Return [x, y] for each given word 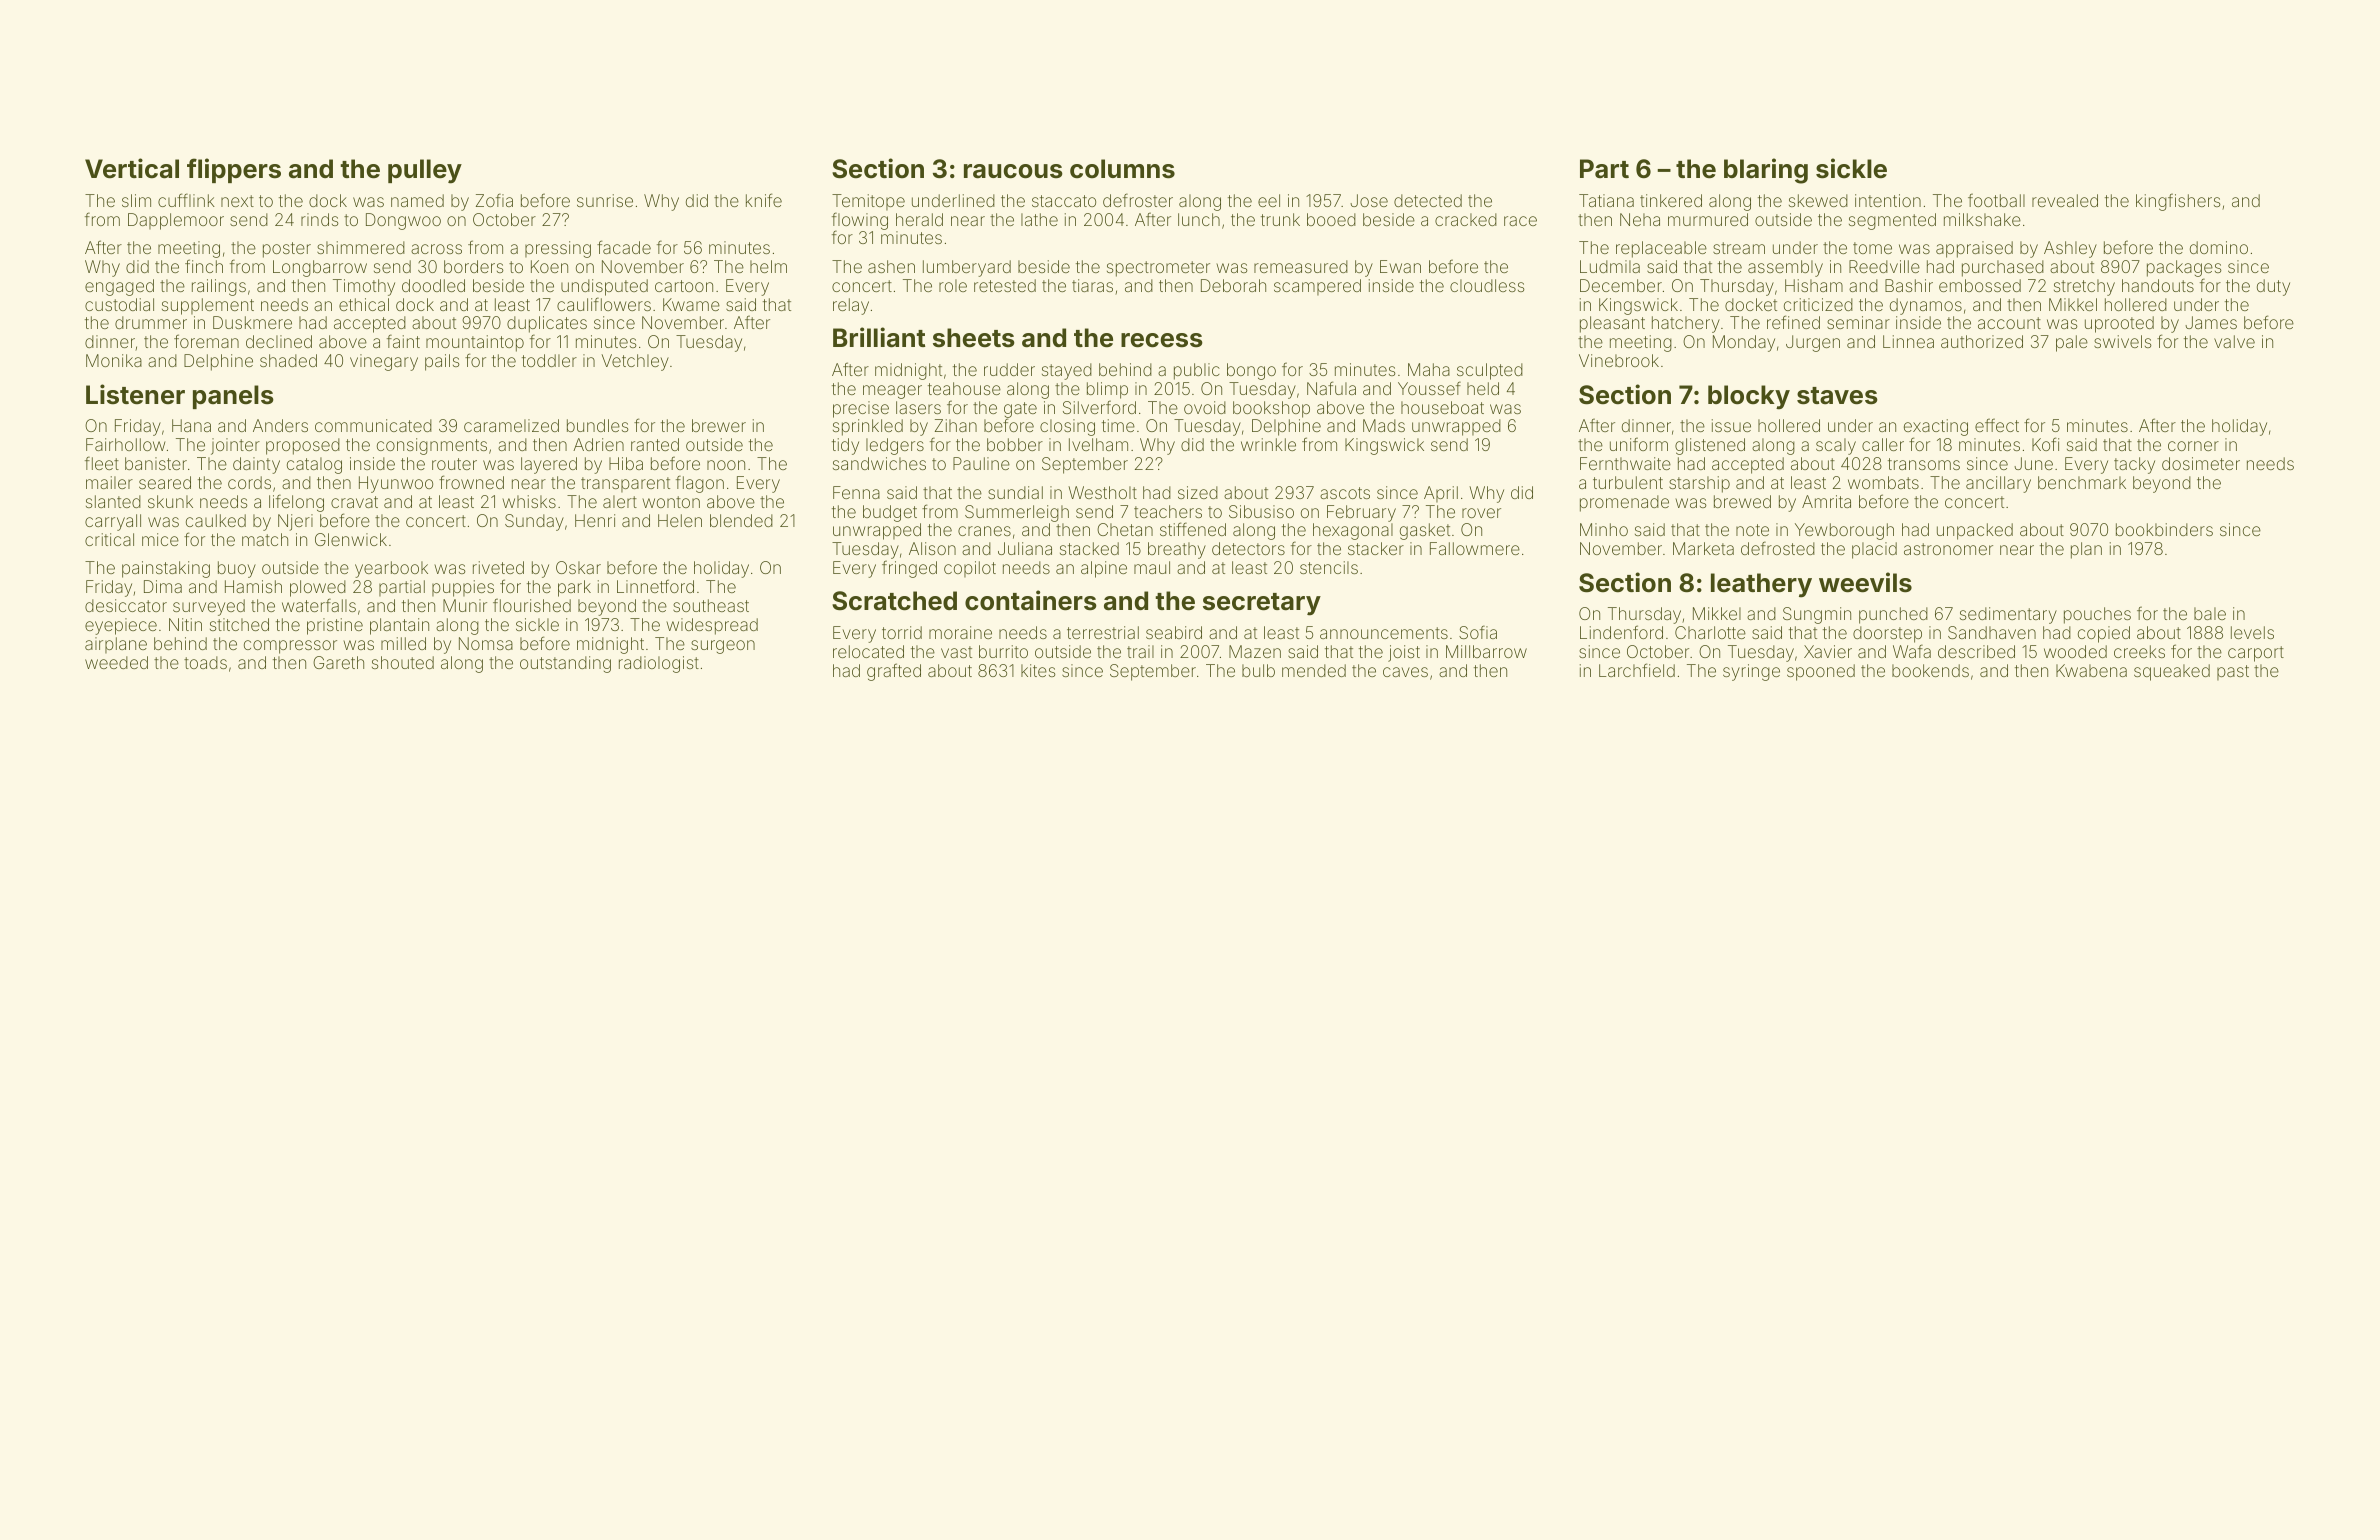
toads [205, 662]
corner [2193, 446]
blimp [1107, 390]
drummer [151, 322]
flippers [234, 170]
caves [1405, 672]
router [454, 464]
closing [1067, 427]
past [2233, 672]
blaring [1766, 171]
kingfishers [2178, 202]
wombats [1883, 482]
